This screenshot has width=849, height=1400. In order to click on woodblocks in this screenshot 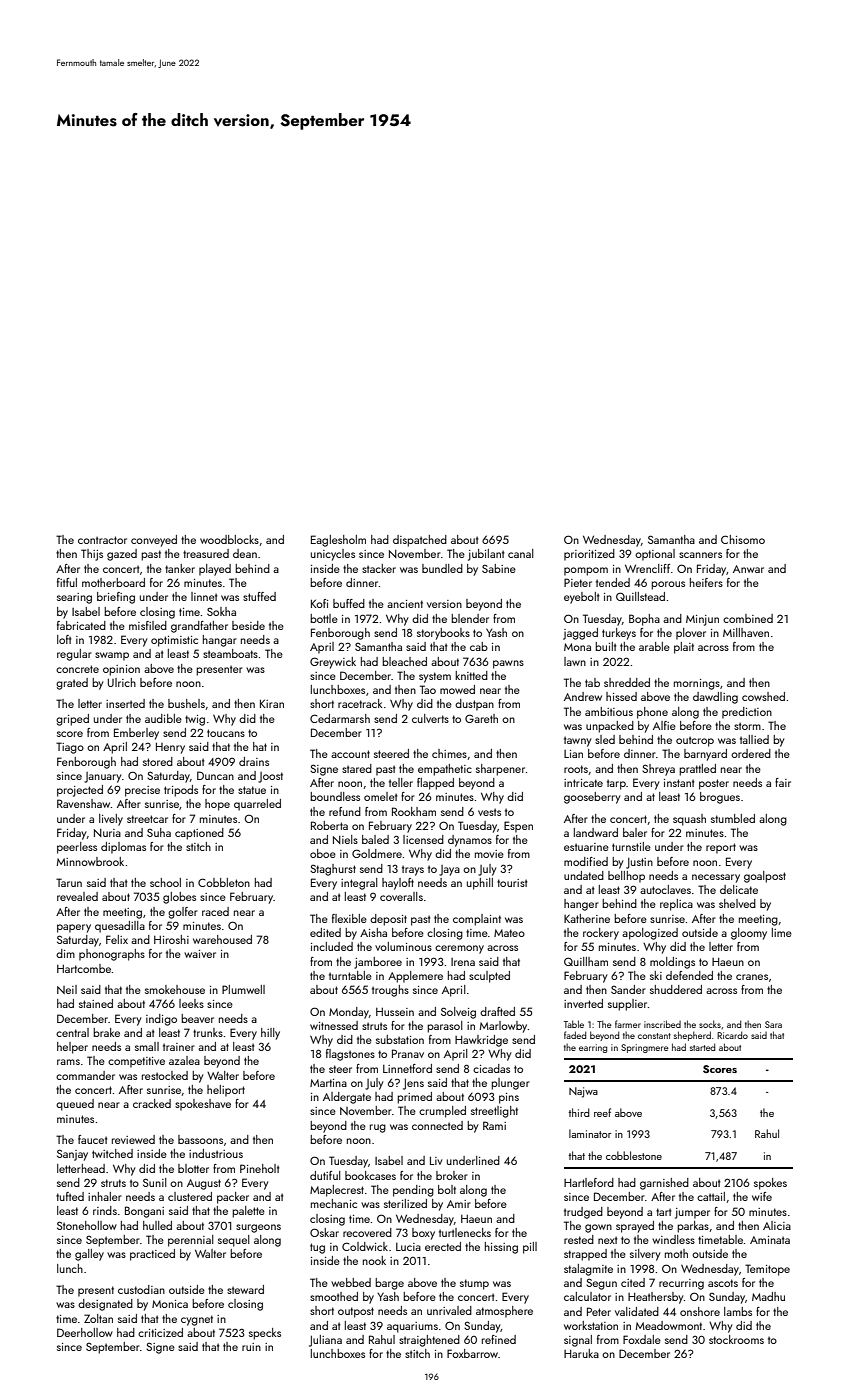, I will do `click(229, 539)`.
